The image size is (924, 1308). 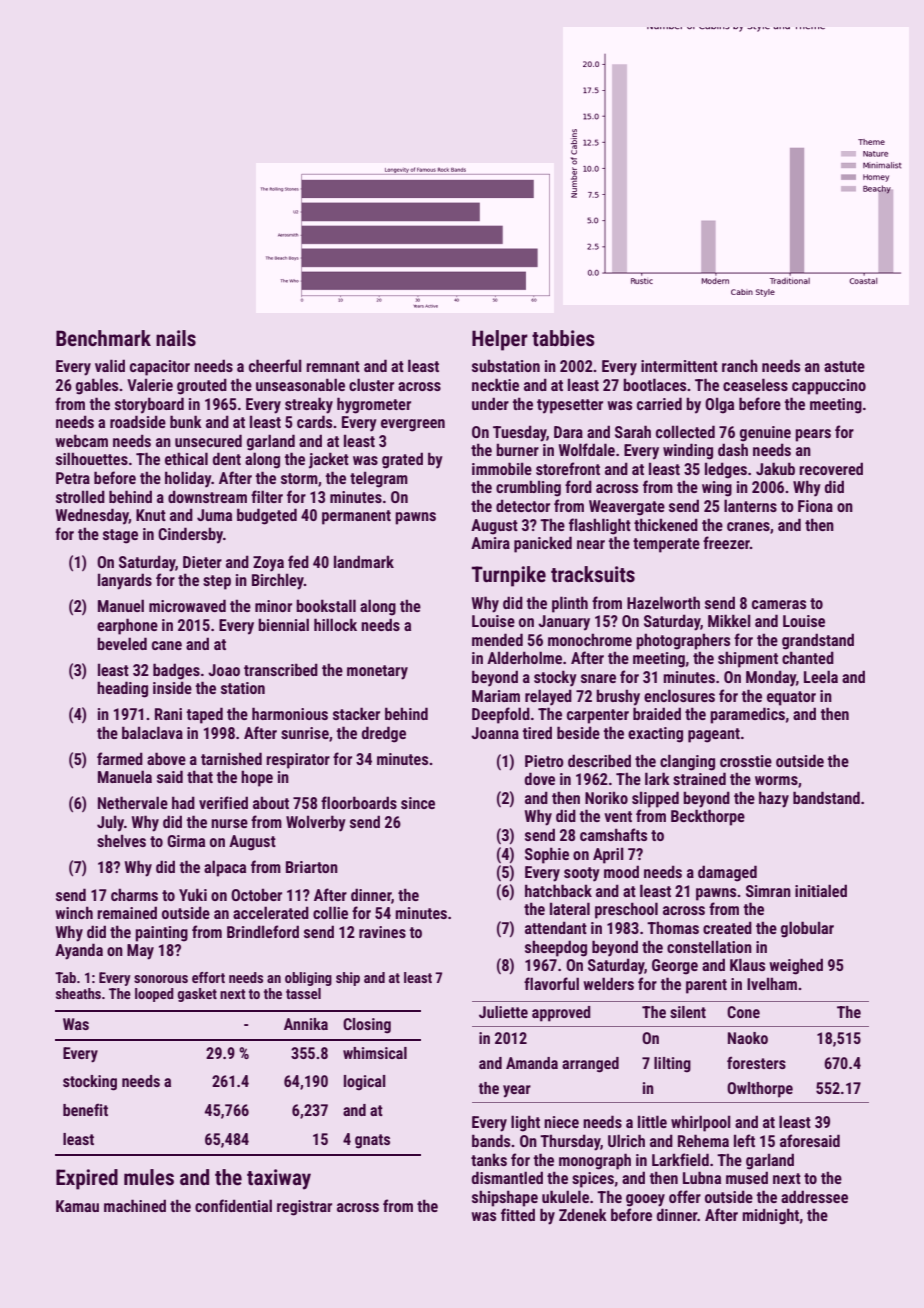 I want to click on grandstand, so click(x=818, y=641).
